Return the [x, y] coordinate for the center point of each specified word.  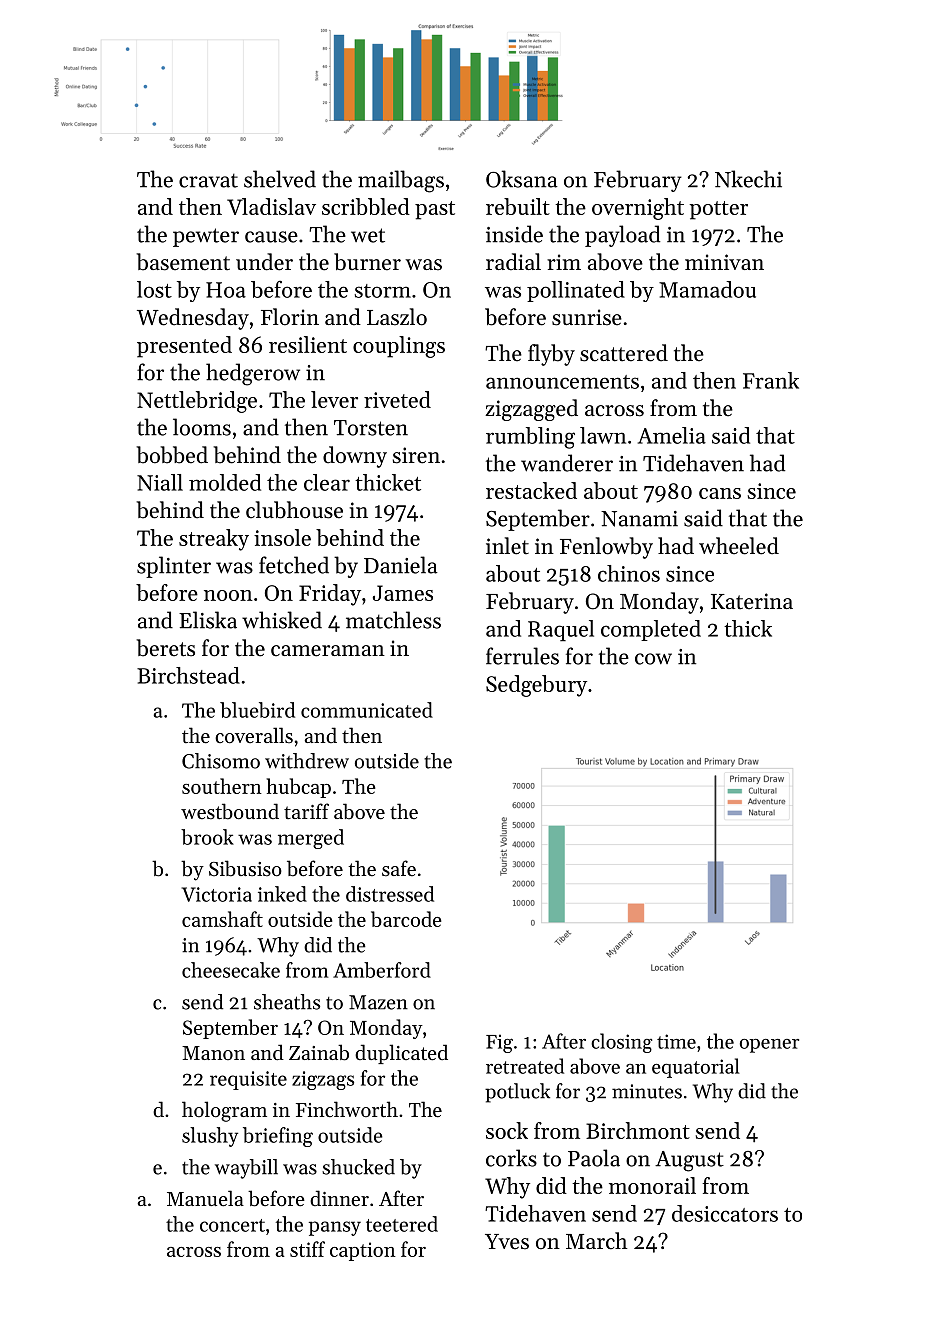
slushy [210, 1137]
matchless [393, 620]
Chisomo [221, 761]
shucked [358, 1167]
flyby [551, 355]
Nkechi [748, 179]
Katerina [752, 601]
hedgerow [253, 374]
